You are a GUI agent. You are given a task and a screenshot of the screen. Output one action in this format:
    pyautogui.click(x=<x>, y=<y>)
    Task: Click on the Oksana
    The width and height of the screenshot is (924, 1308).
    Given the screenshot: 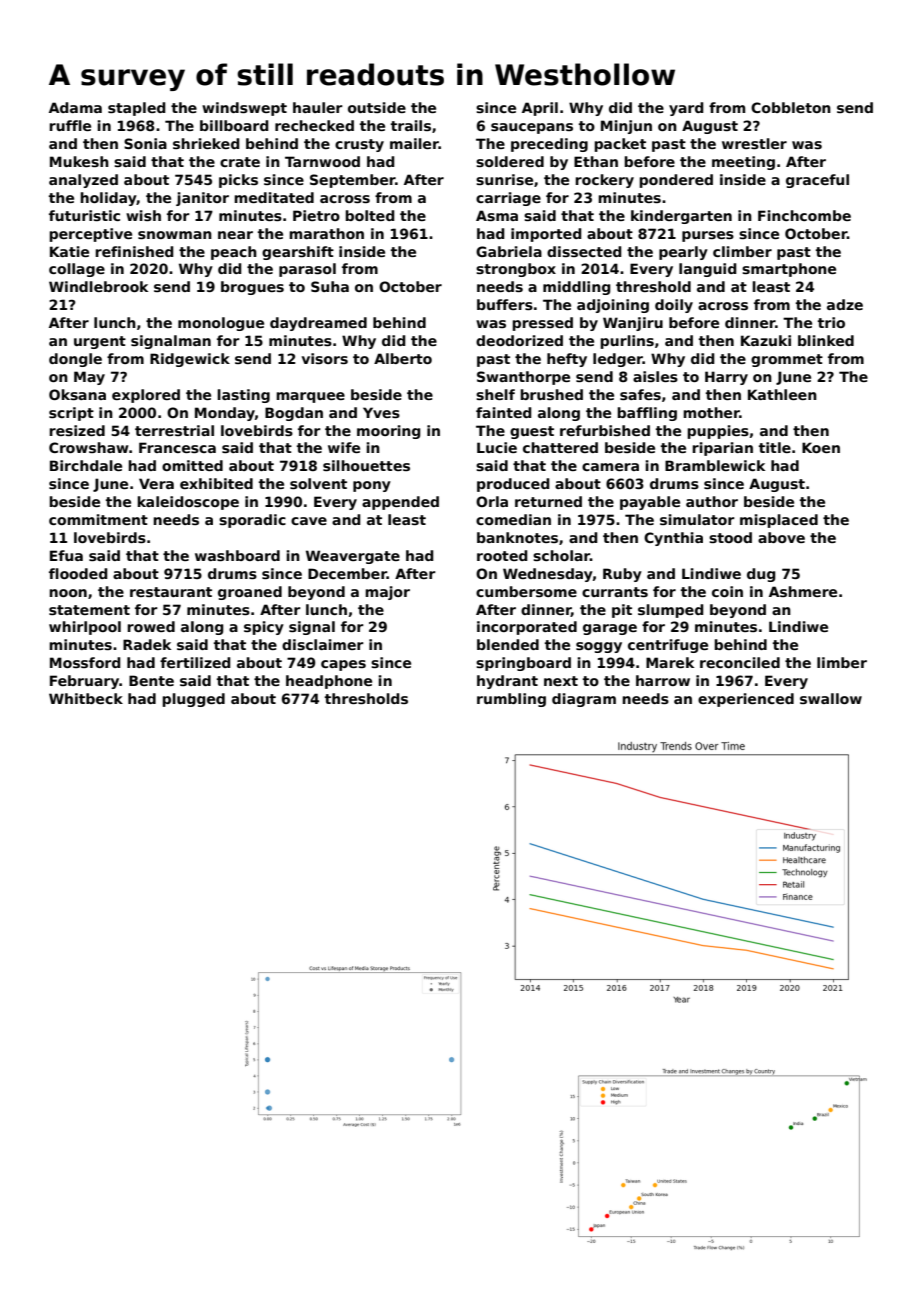 What is the action you would take?
    pyautogui.click(x=77, y=394)
